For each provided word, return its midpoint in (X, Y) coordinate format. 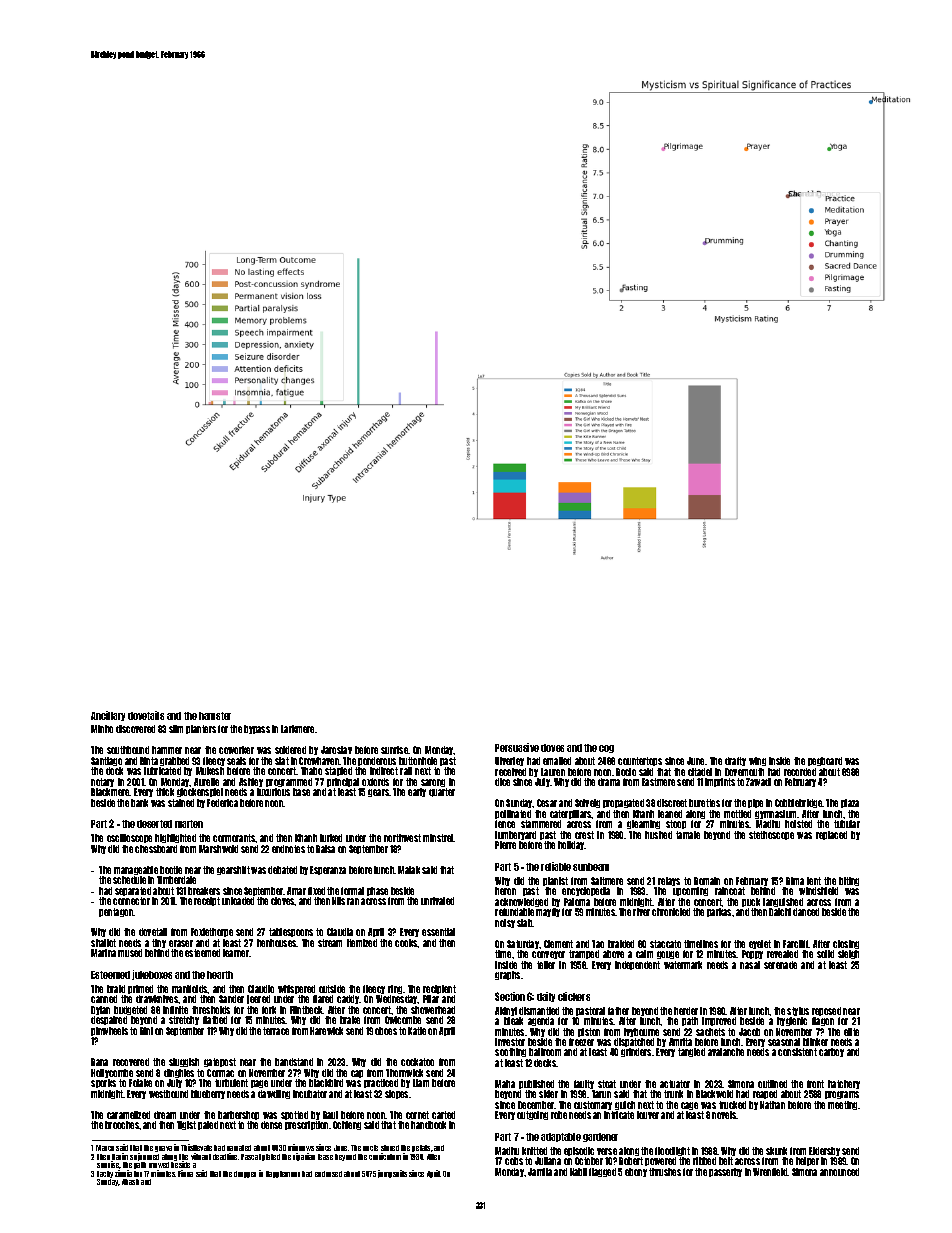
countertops (640, 761)
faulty (584, 1084)
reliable (556, 866)
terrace (276, 1031)
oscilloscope (129, 838)
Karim (120, 1156)
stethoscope (771, 835)
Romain (707, 881)
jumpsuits (392, 1174)
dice (502, 782)
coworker (236, 750)
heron (505, 891)
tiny (159, 943)
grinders (636, 1052)
